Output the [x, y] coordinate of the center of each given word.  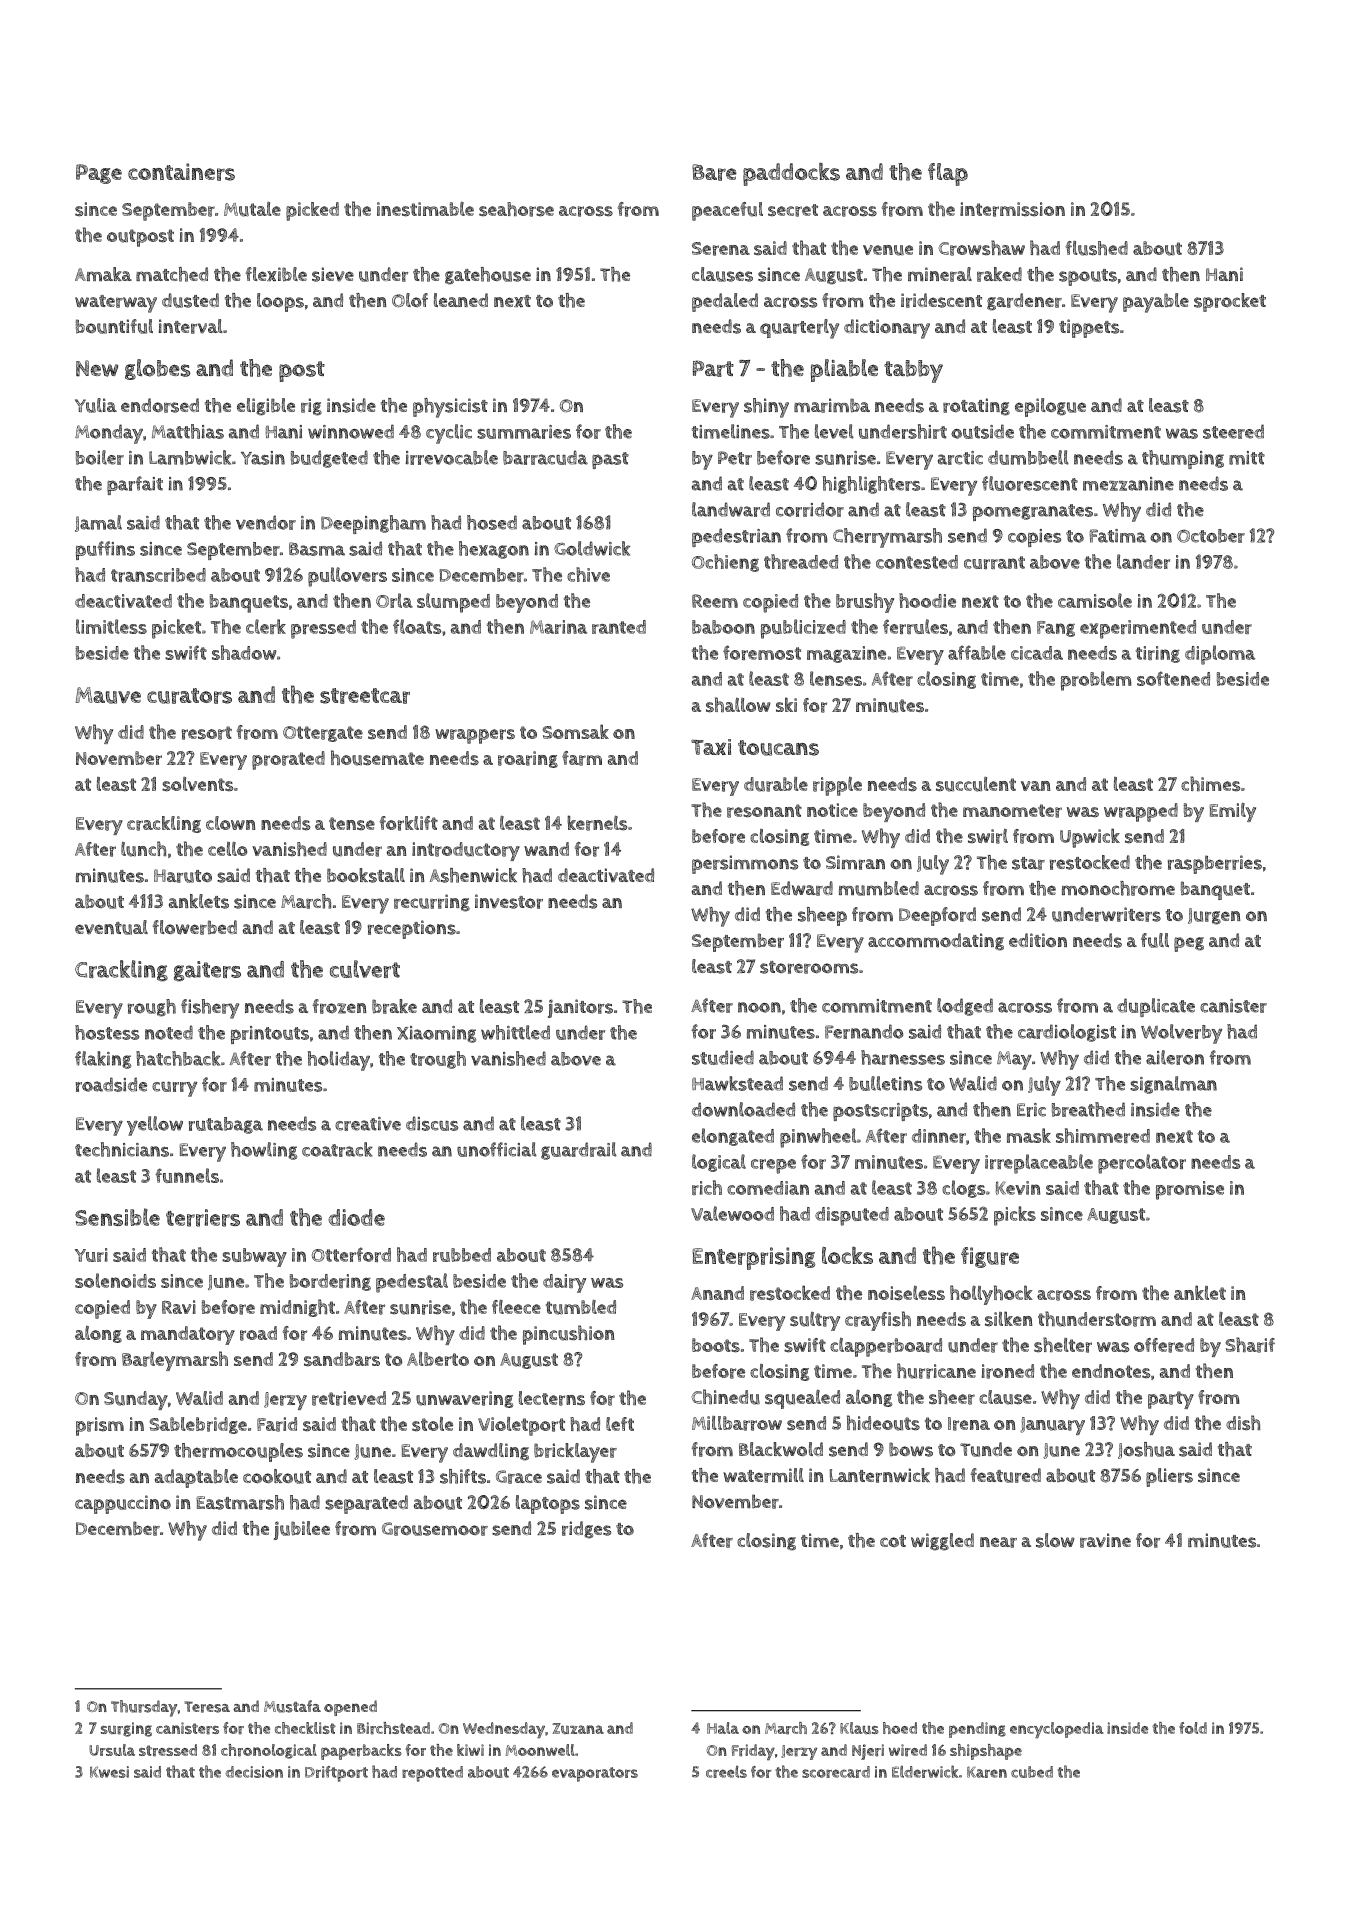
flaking [103, 1060]
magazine [846, 654]
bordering [330, 1282]
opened [350, 1708]
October [1211, 536]
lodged [965, 1007]
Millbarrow [737, 1423]
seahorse [516, 209]
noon [759, 1007]
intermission [1012, 209]
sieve [333, 274]
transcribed [158, 575]
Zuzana [578, 1728]
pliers [1169, 1477]
